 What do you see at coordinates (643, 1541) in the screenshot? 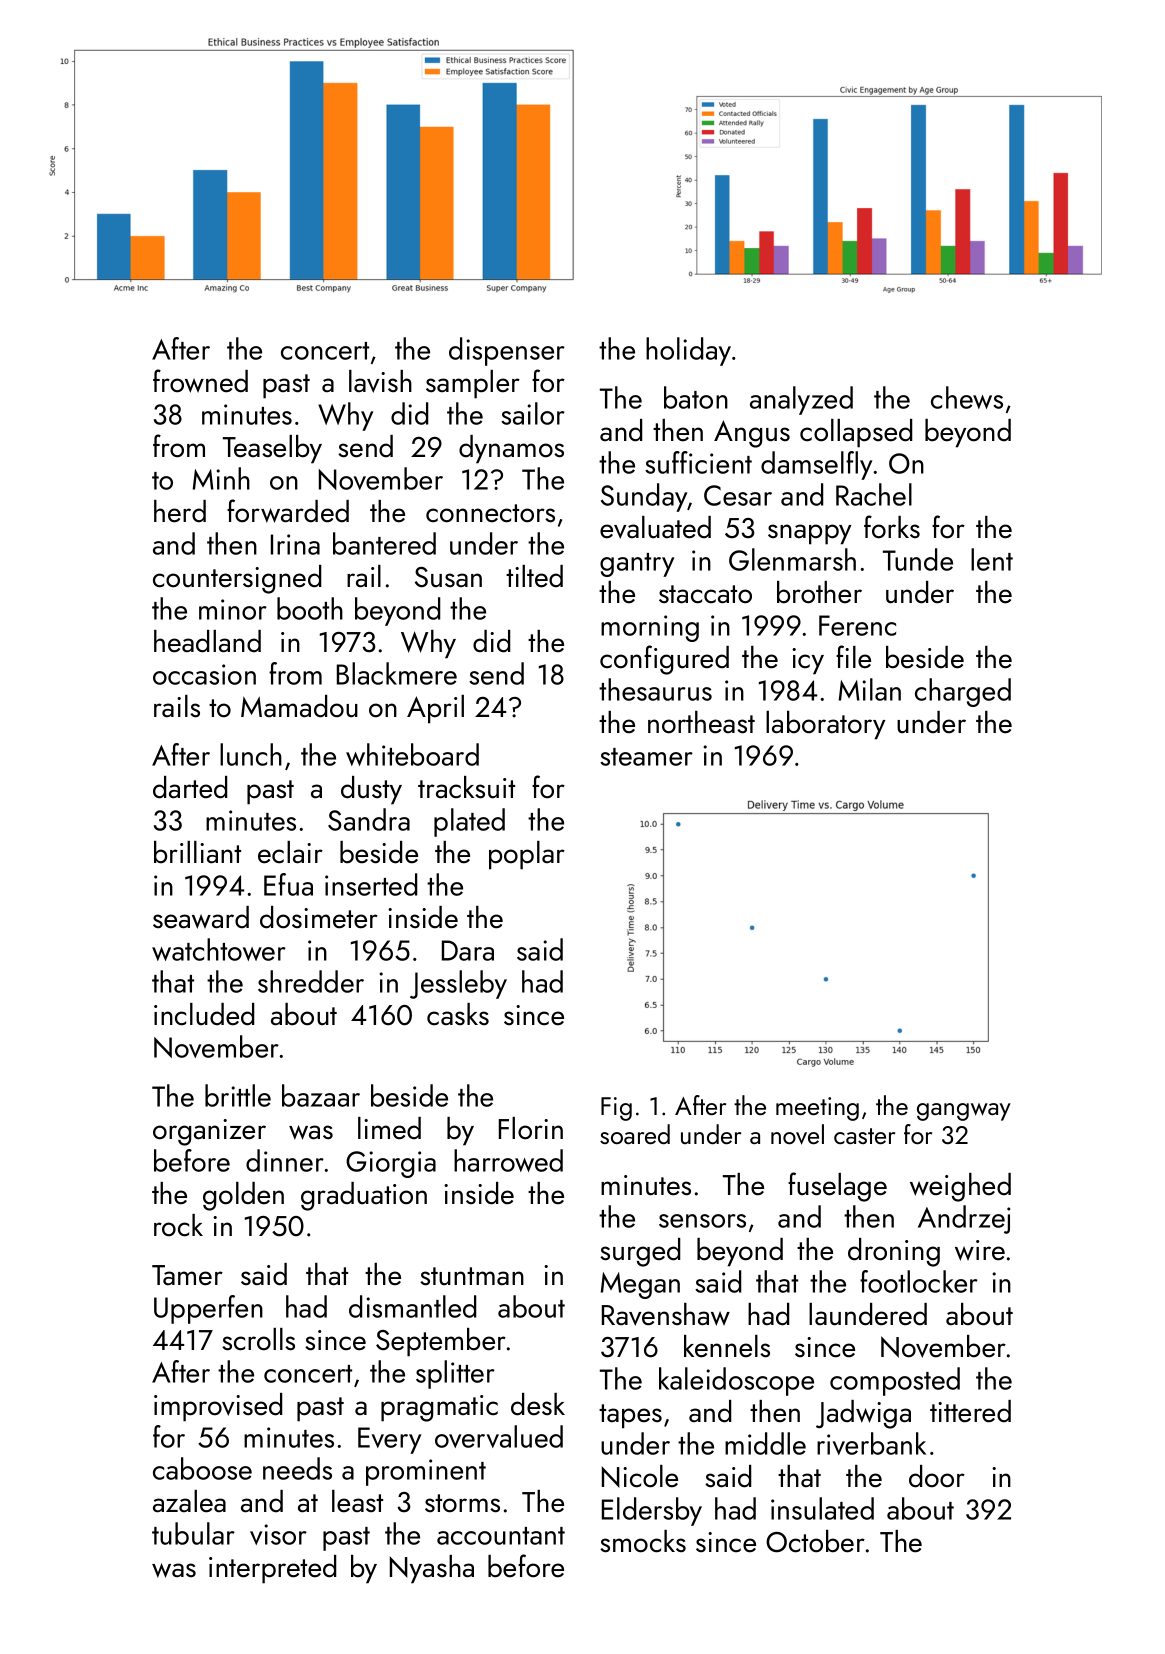
I see `smocks` at bounding box center [643, 1541].
